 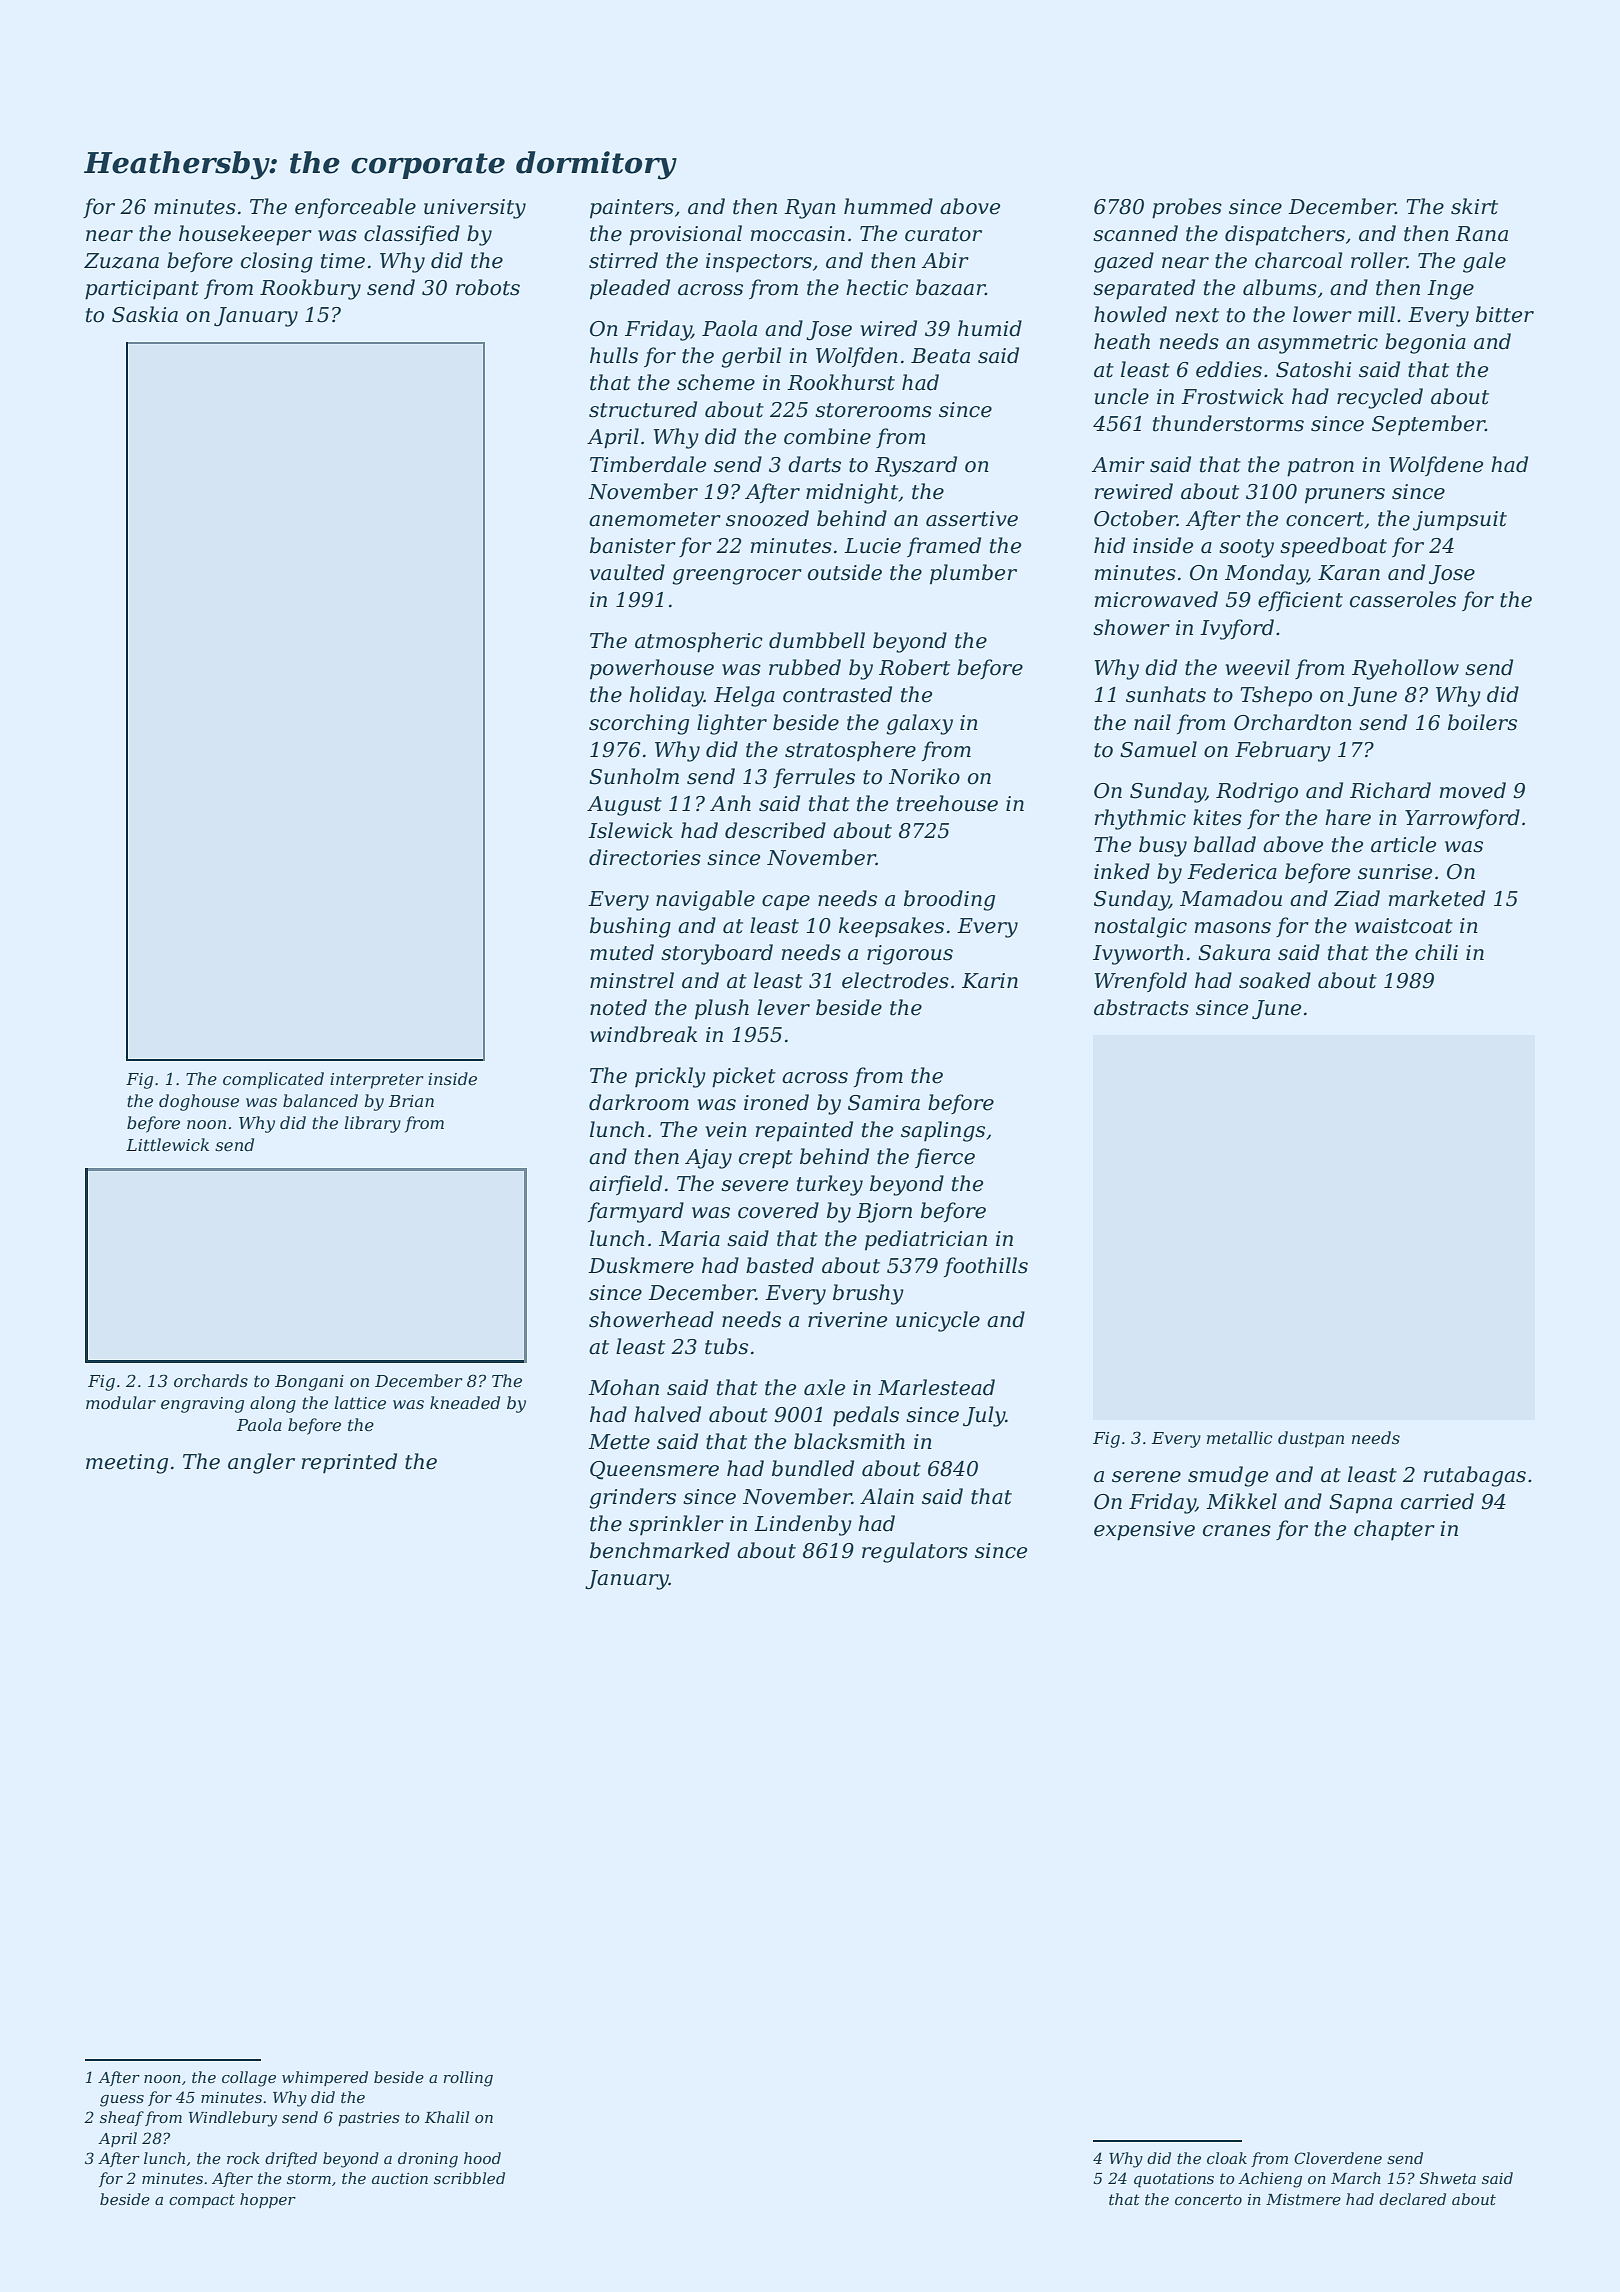 What do you see at coordinates (1437, 1501) in the screenshot?
I see `carried` at bounding box center [1437, 1501].
